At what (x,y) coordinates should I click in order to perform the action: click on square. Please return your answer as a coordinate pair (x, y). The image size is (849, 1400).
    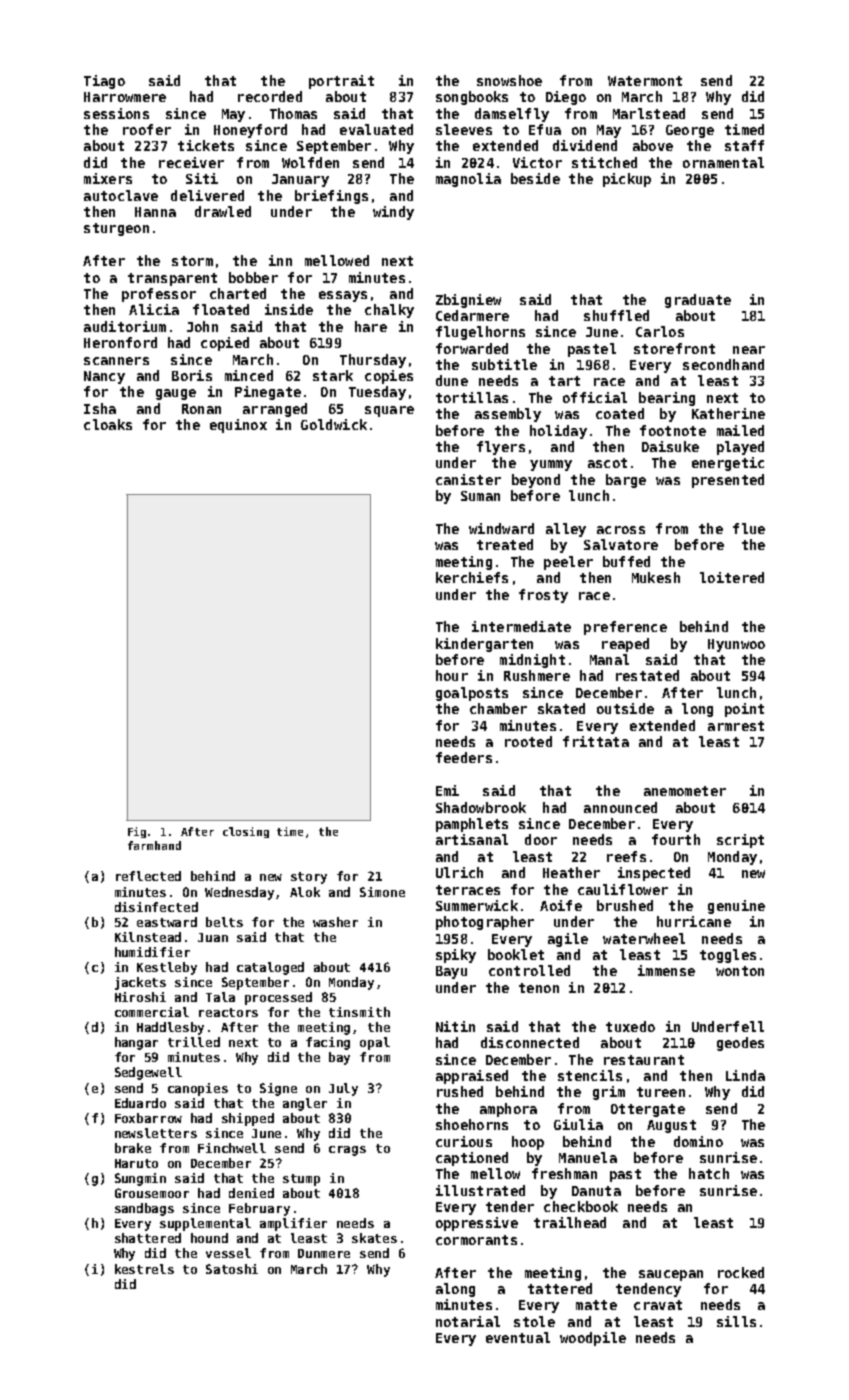
    Looking at the image, I should click on (389, 411).
